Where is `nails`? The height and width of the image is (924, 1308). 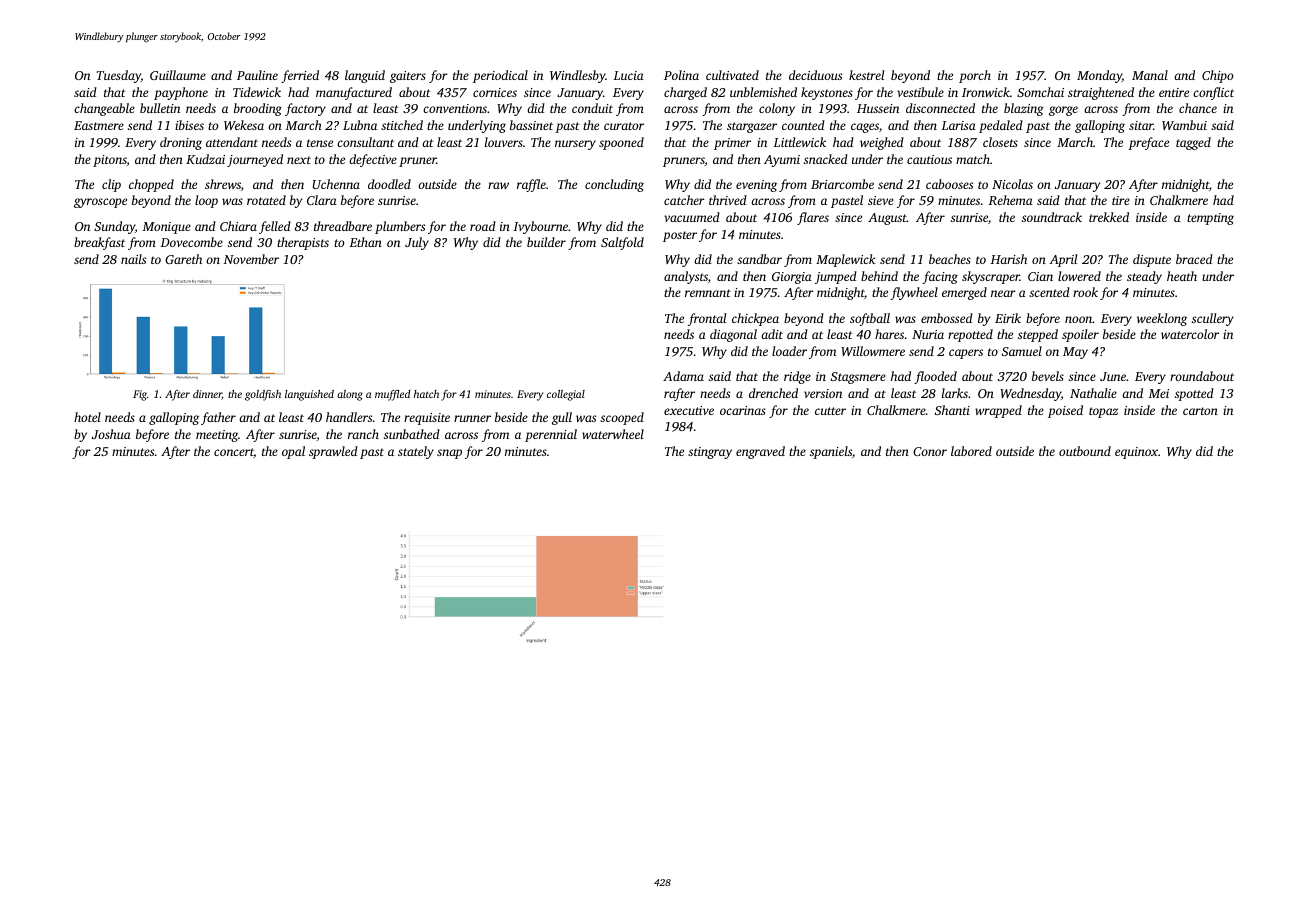
nails is located at coordinates (133, 259).
